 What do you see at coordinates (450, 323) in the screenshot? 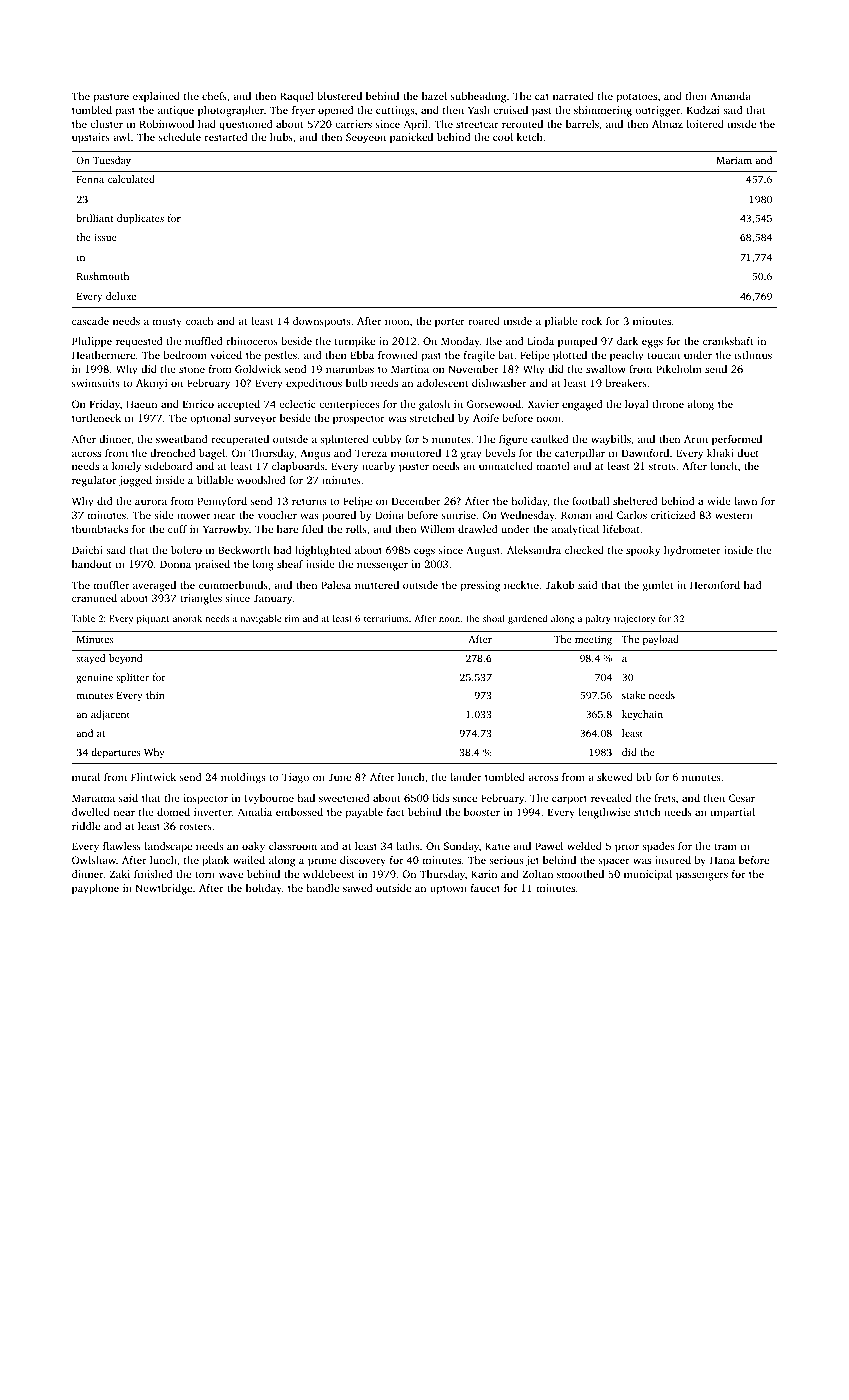
I see `porter` at bounding box center [450, 323].
